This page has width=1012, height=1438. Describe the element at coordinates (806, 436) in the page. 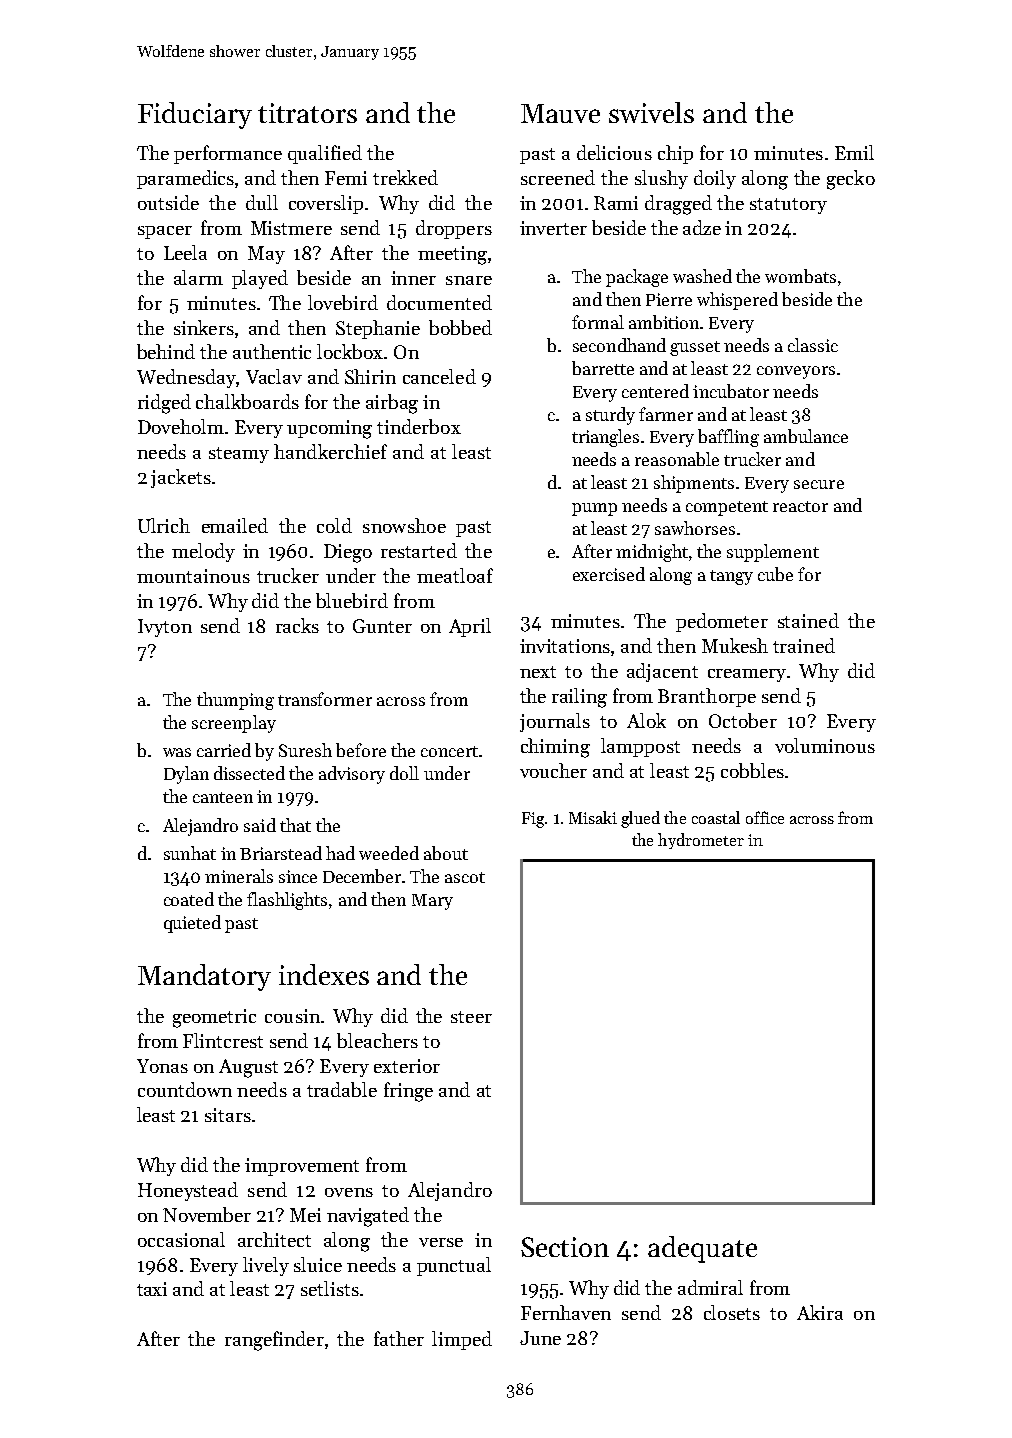

I see `ambulance` at that location.
